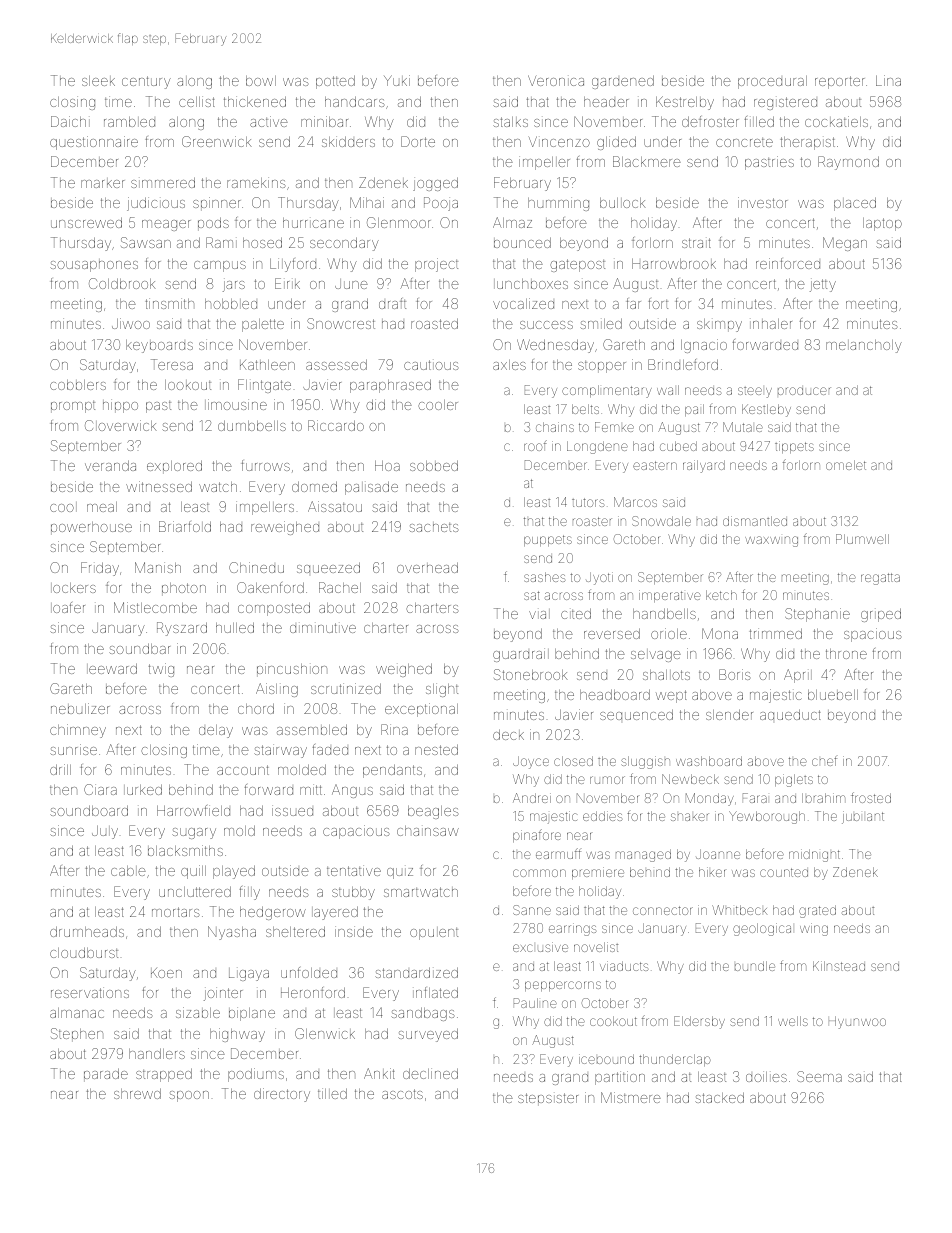  I want to click on stubby, so click(353, 893).
